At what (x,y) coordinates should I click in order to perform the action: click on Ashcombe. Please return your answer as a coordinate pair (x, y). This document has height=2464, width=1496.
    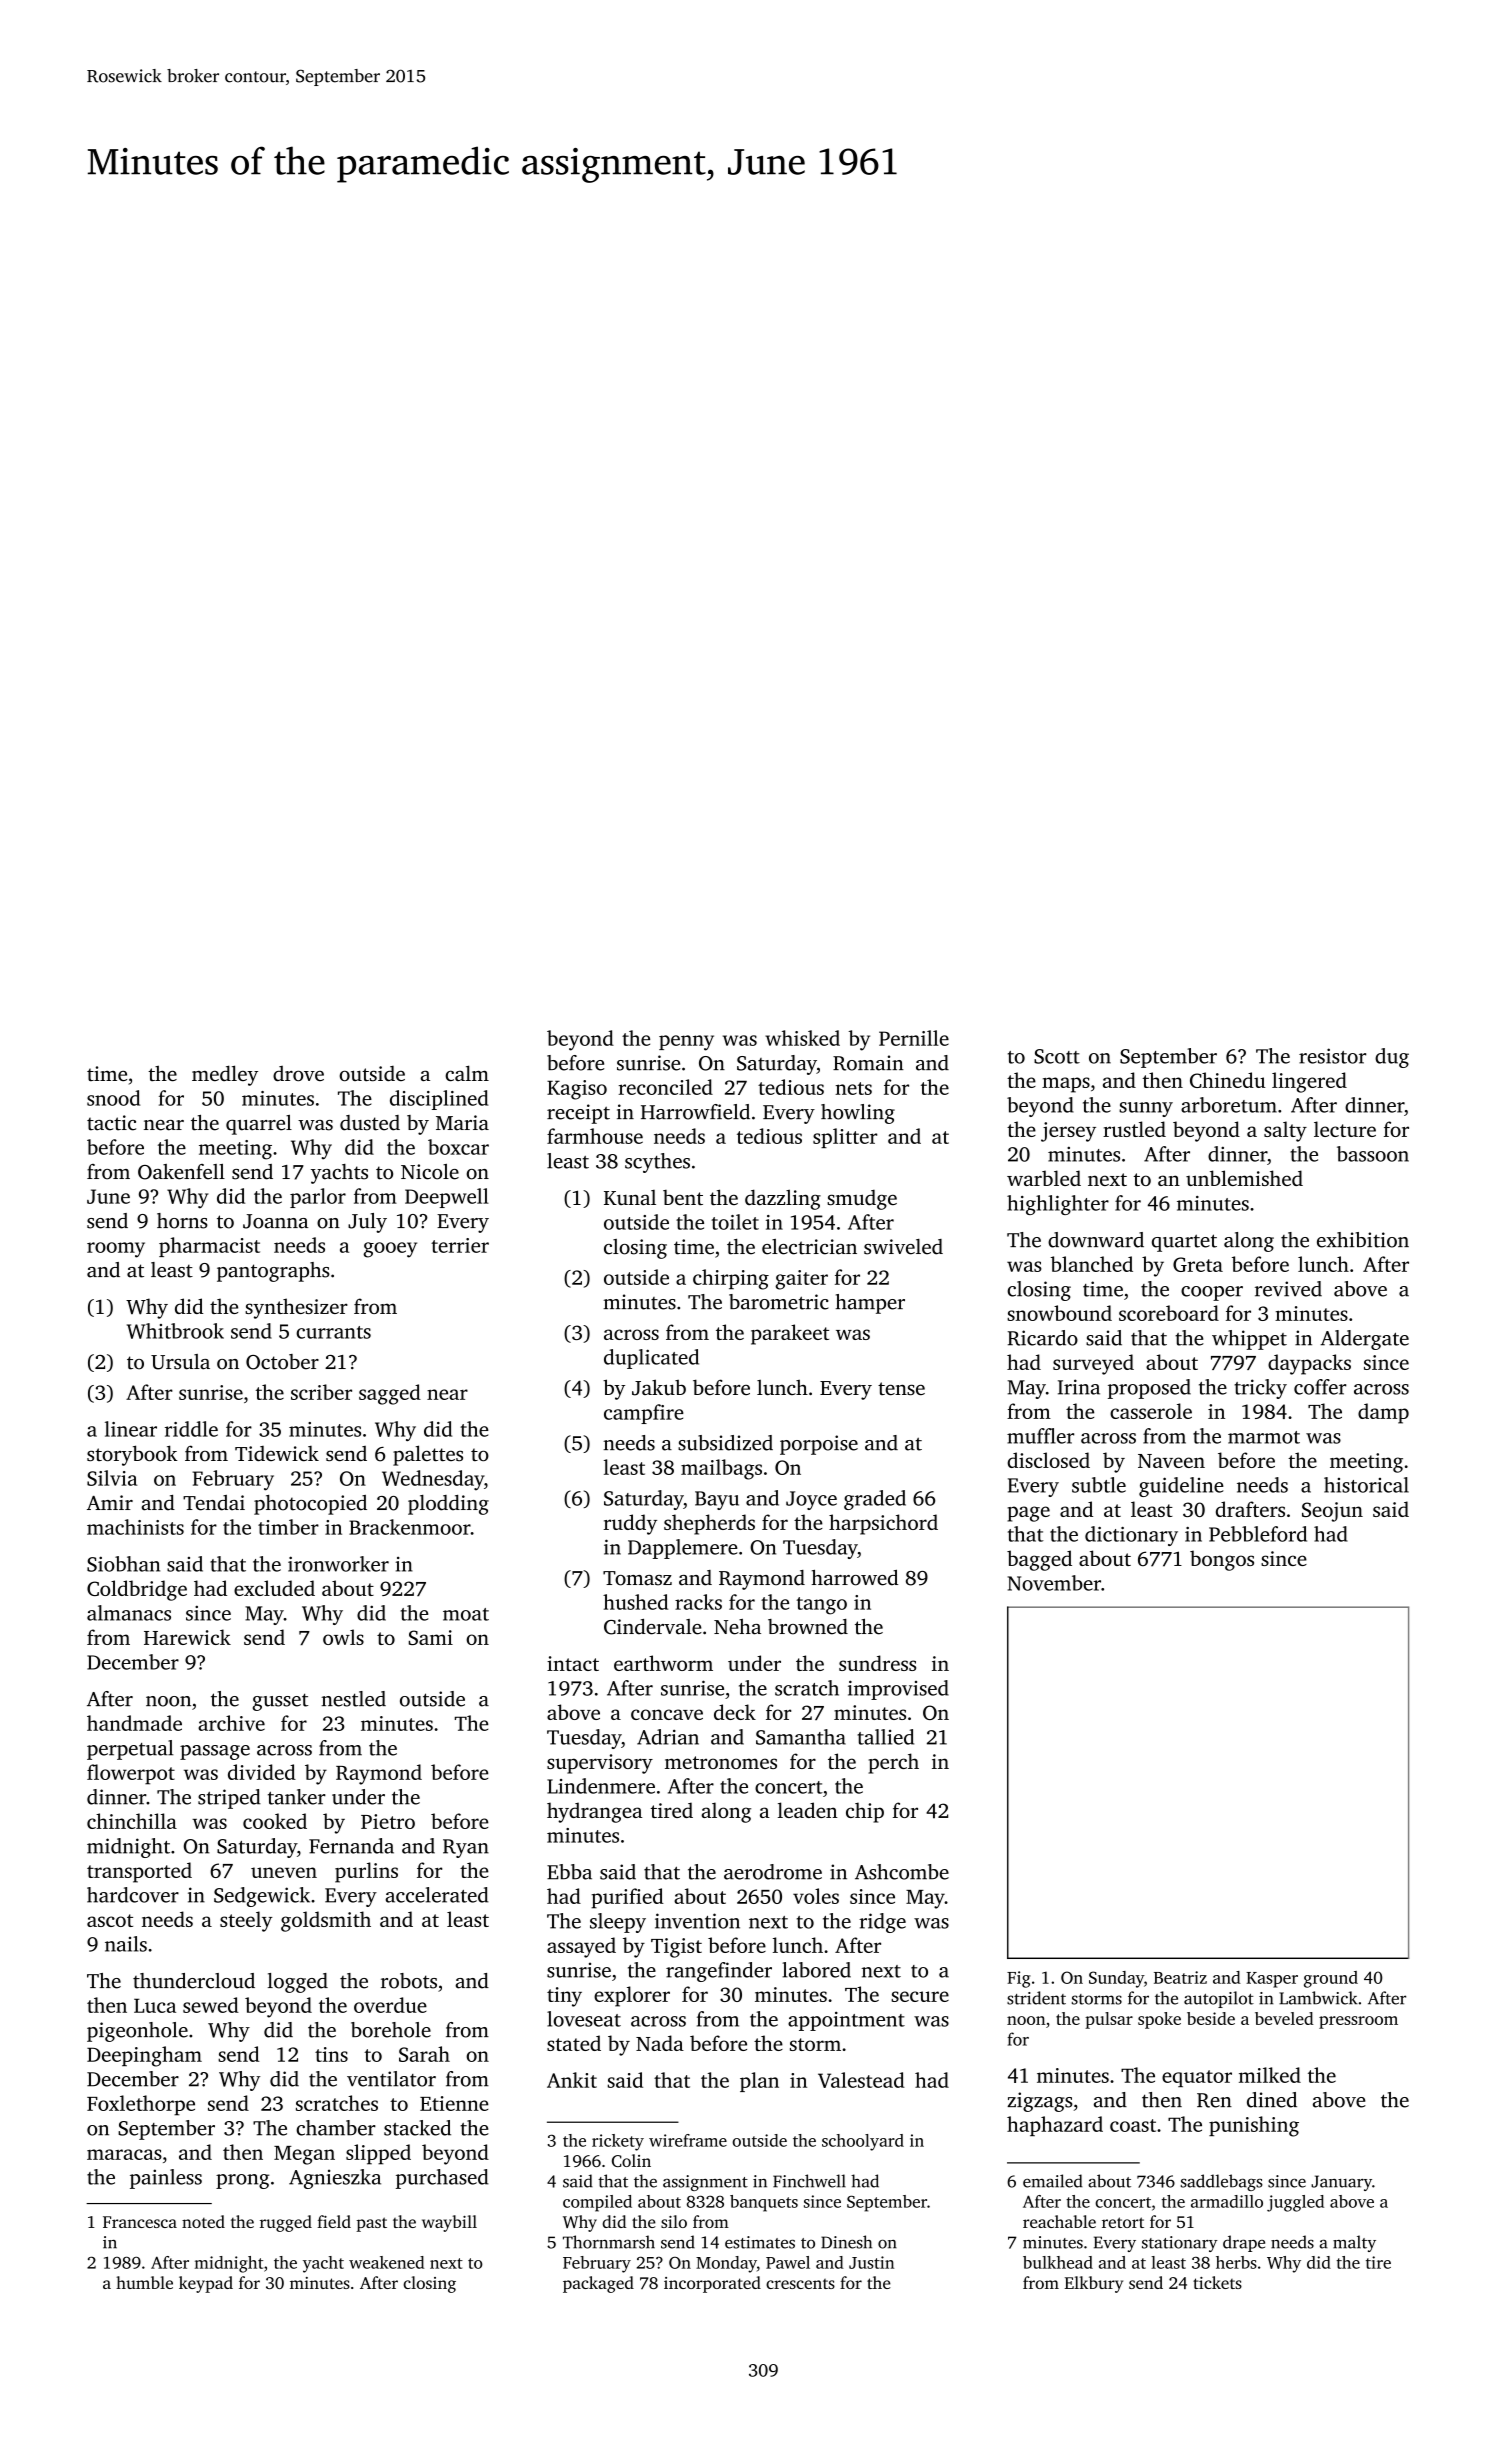
    Looking at the image, I should click on (902, 1872).
